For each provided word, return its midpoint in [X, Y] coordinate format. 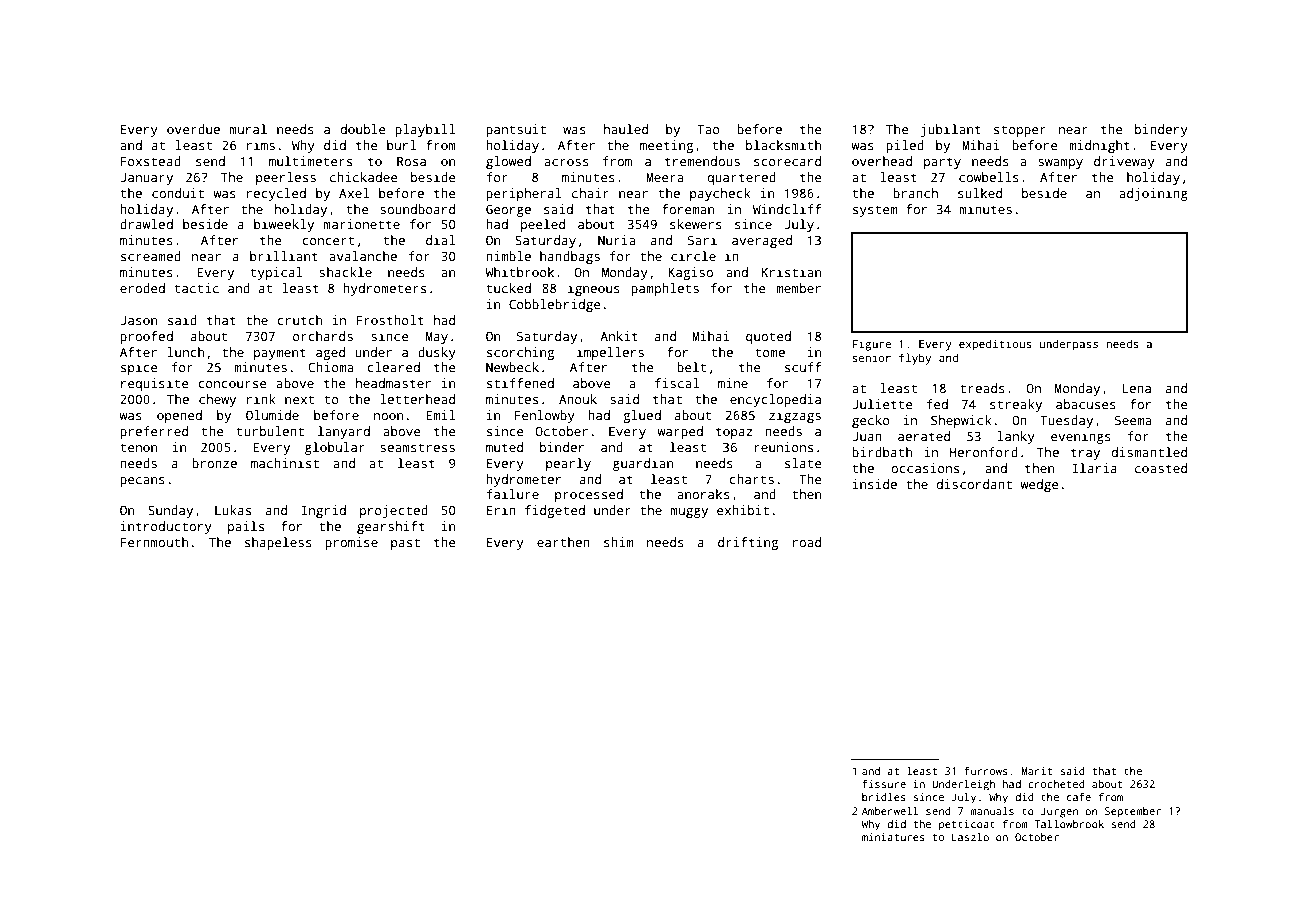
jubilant [951, 130]
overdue [193, 129]
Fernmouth [154, 542]
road [807, 542]
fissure [884, 784]
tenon [138, 447]
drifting [748, 543]
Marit [1037, 771]
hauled [626, 129]
